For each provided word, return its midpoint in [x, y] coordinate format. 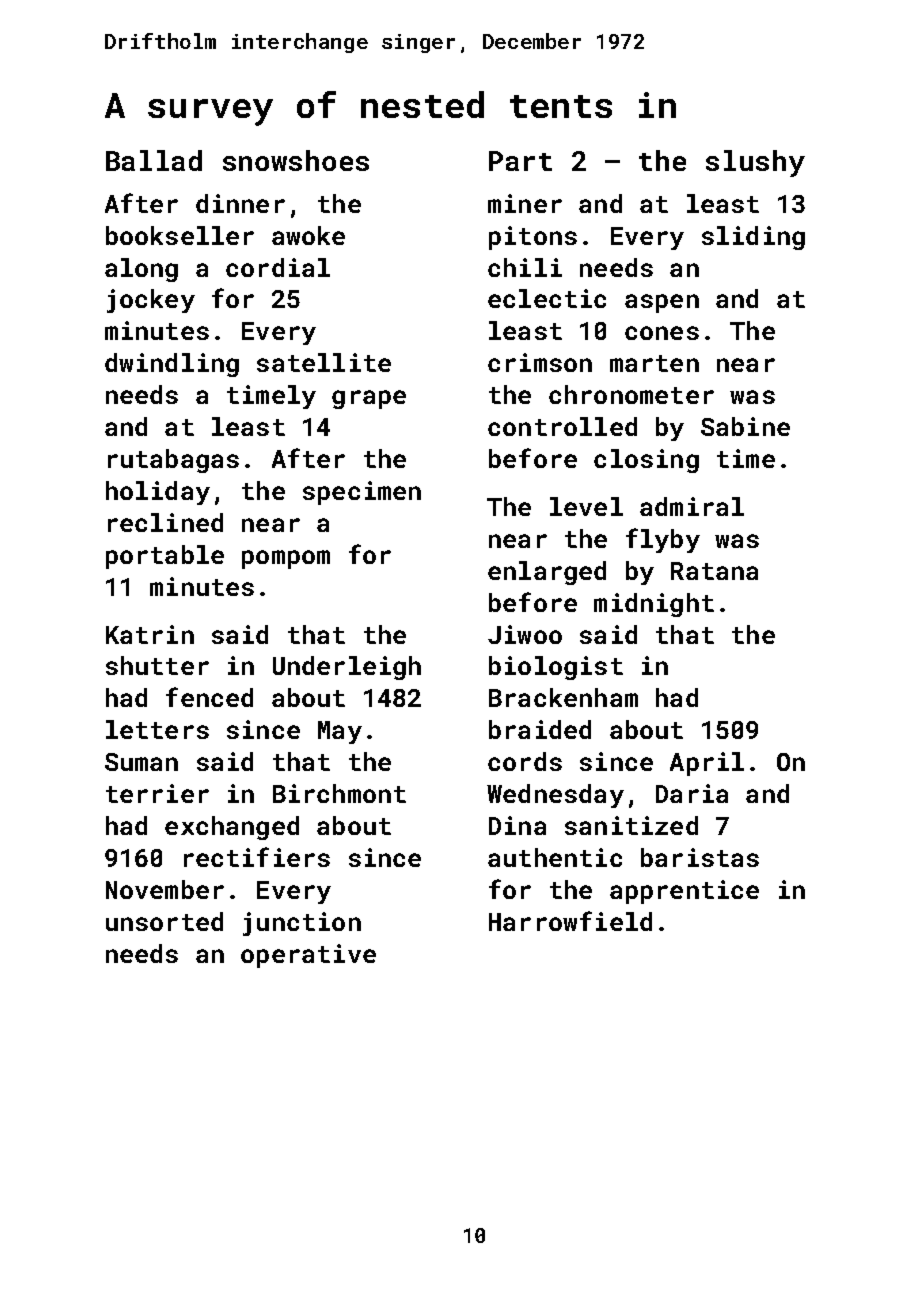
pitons [533, 238]
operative [308, 956]
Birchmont [339, 793]
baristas [700, 857]
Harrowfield [570, 921]
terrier [157, 793]
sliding [753, 238]
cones [662, 333]
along [141, 270]
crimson [540, 362]
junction [302, 924]
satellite [324, 362]
